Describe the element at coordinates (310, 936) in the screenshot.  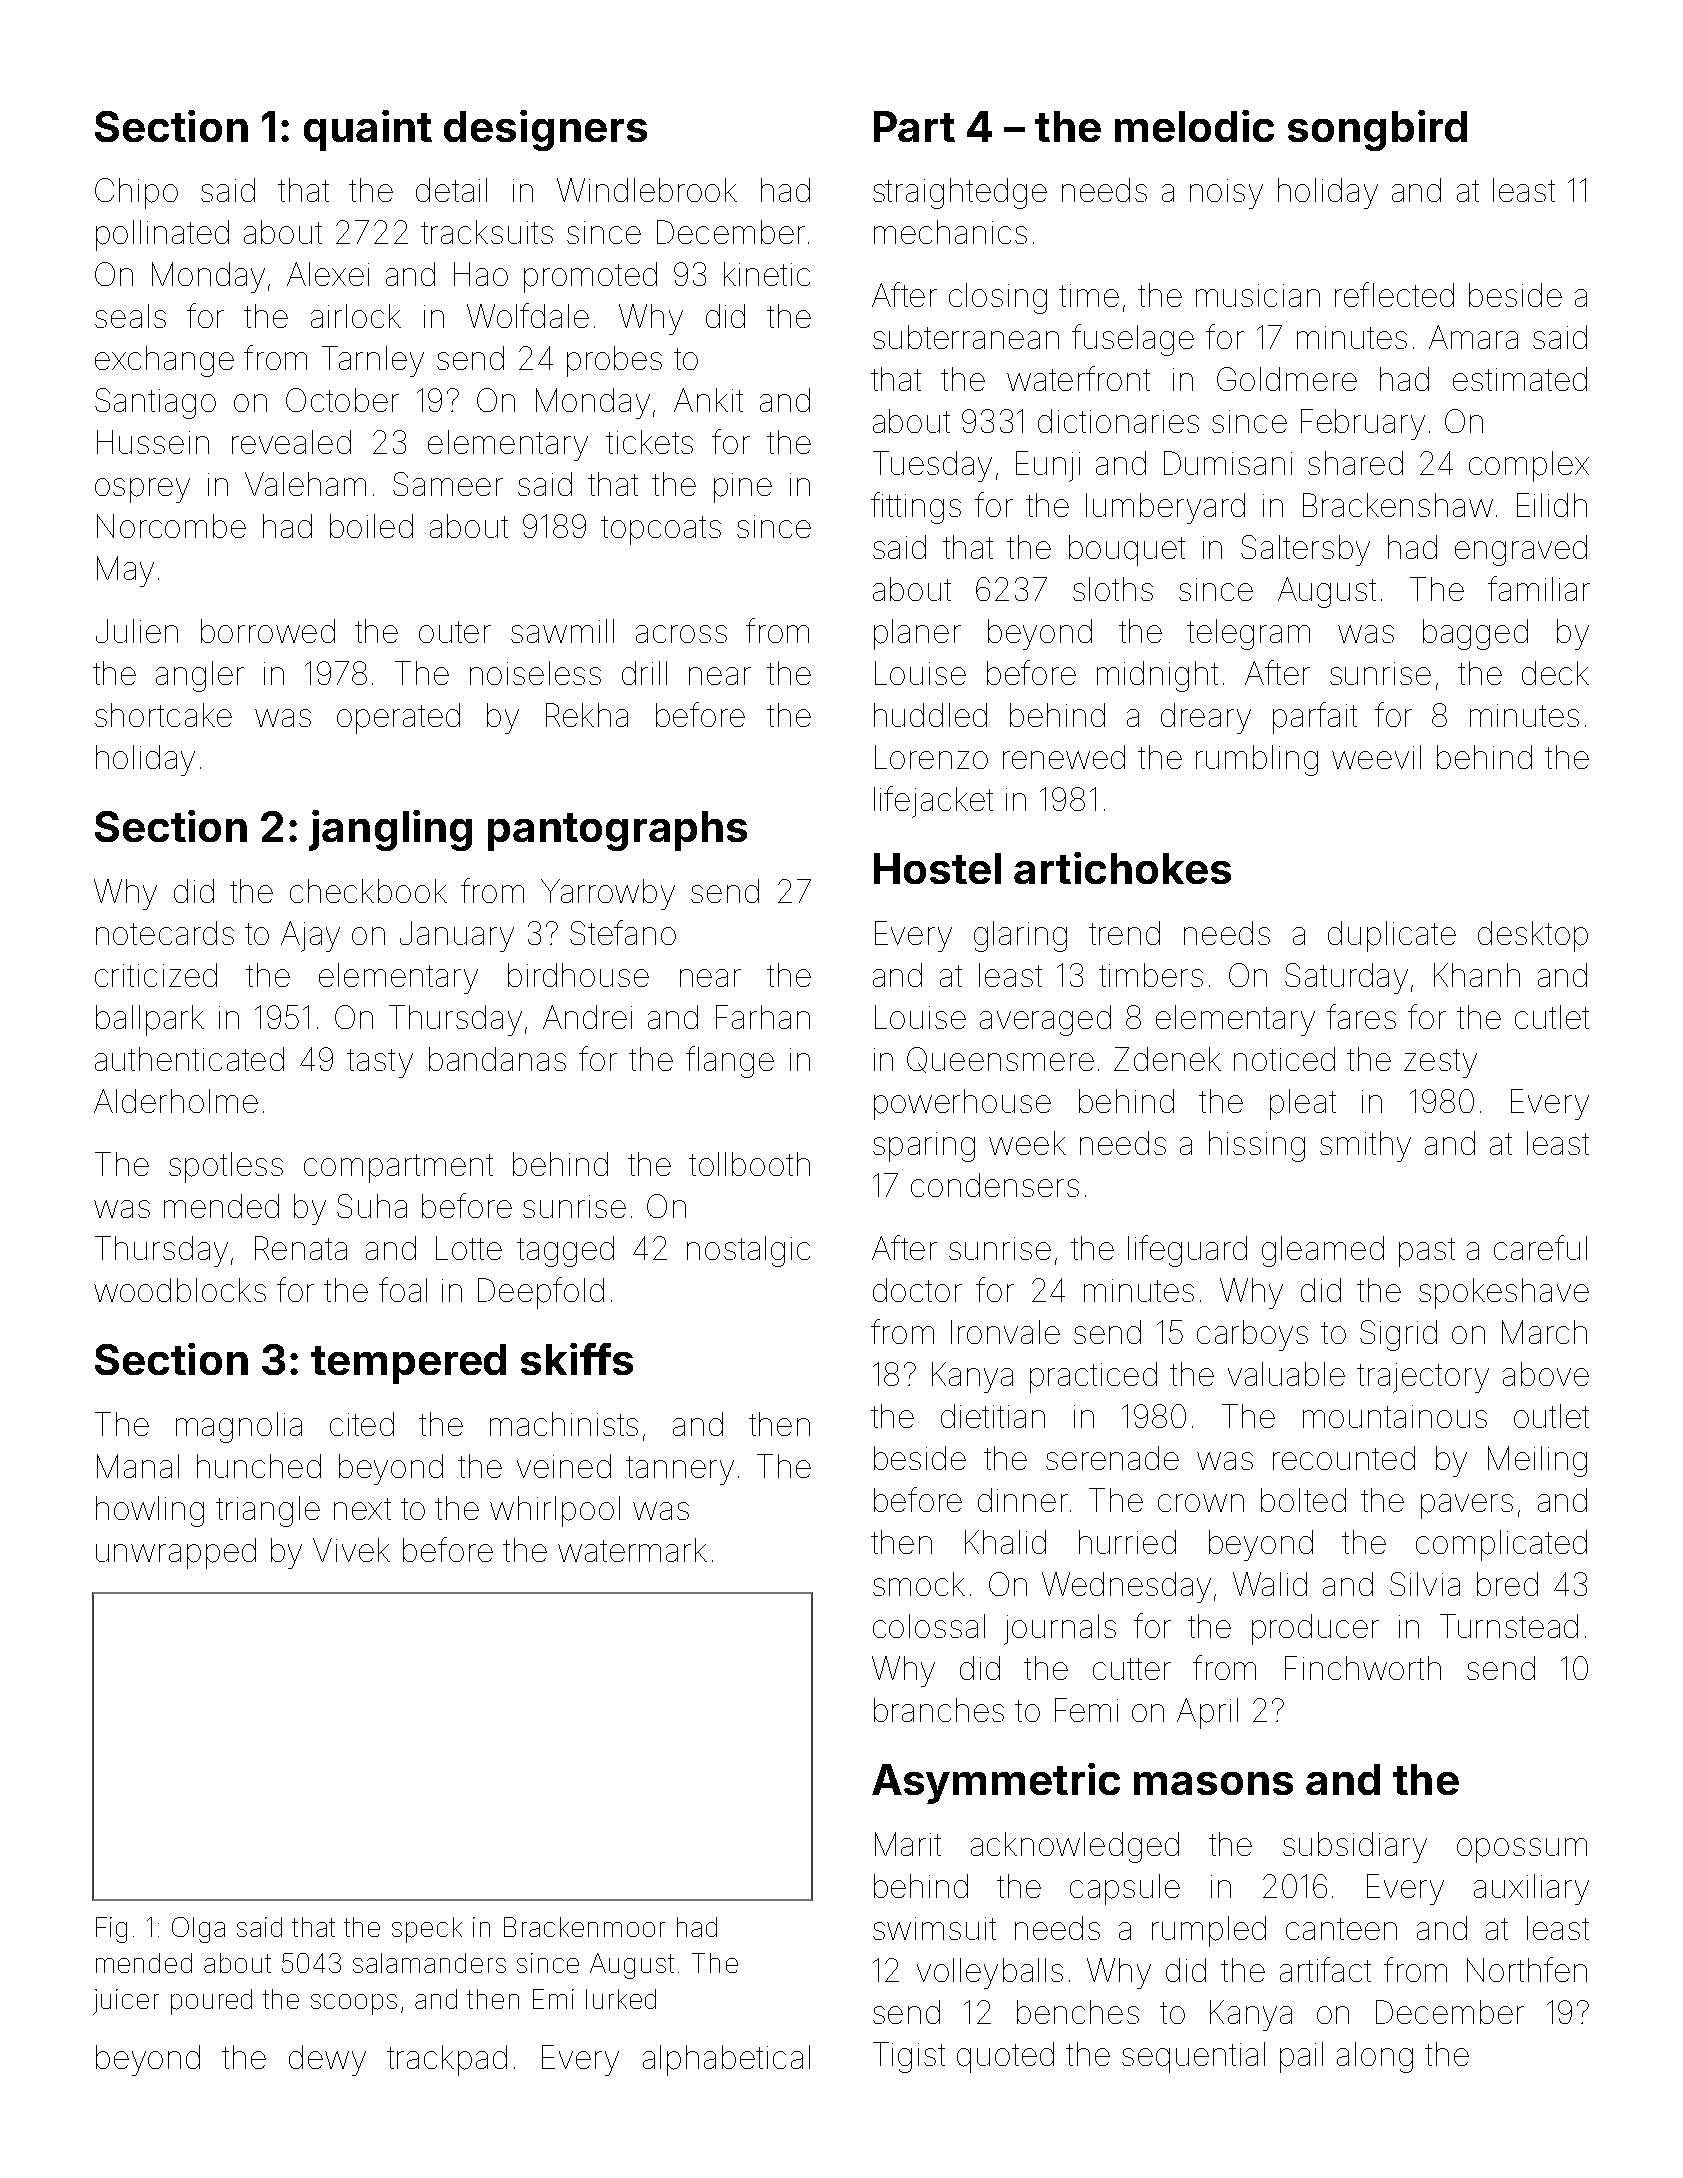
I see `Ajay` at that location.
